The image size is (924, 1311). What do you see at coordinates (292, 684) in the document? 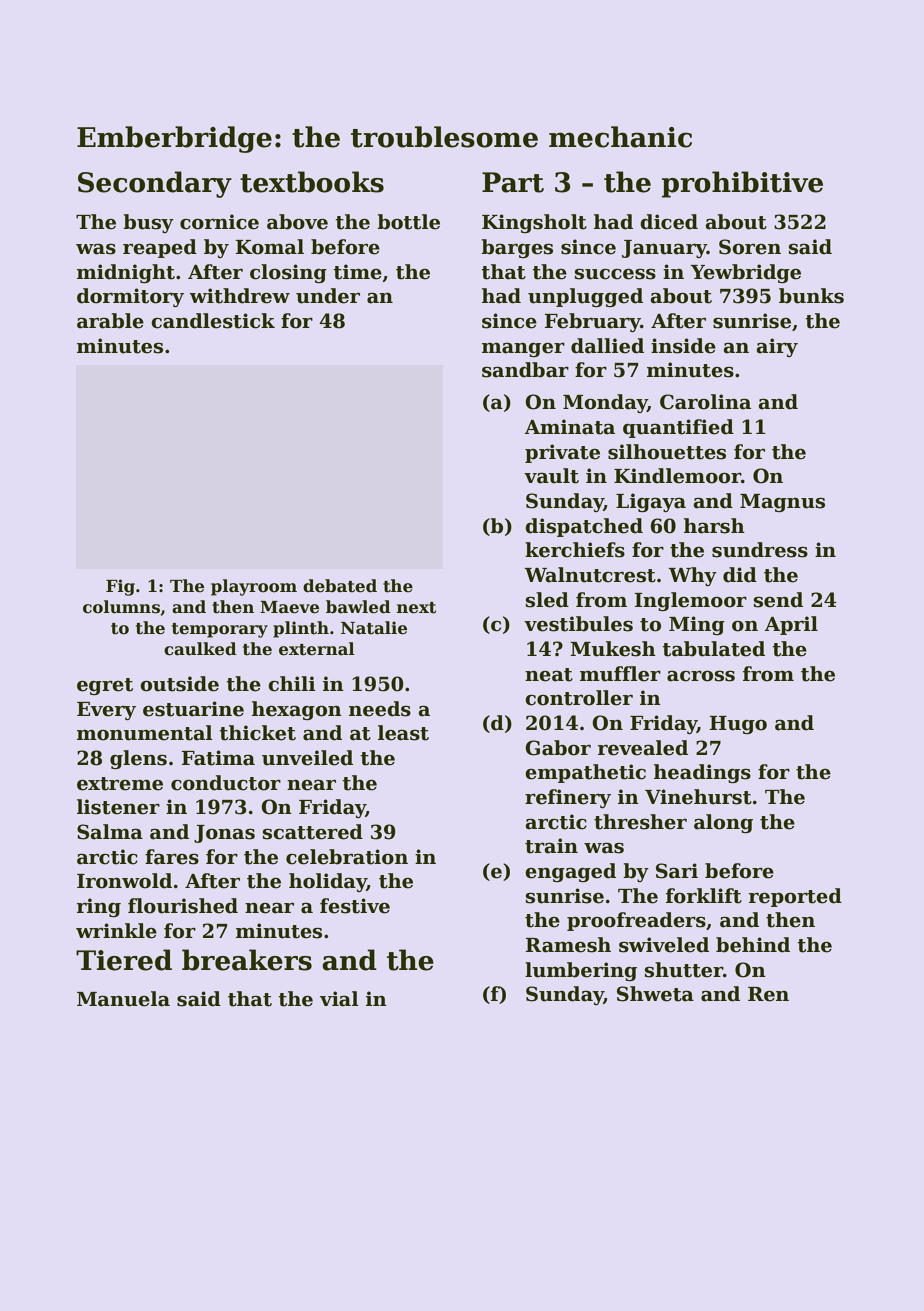
I see `chili` at bounding box center [292, 684].
